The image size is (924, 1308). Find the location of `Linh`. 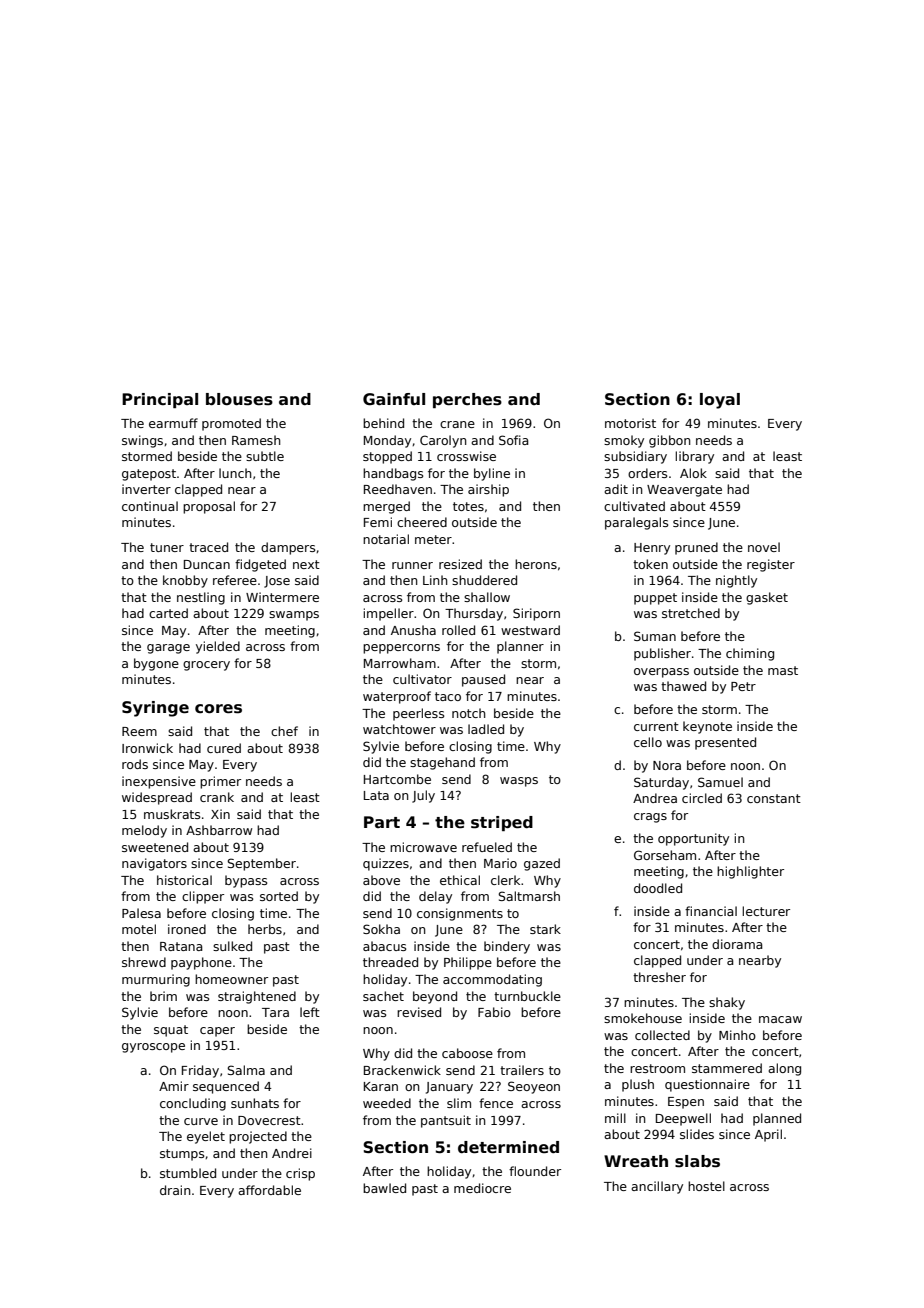

Linh is located at coordinates (435, 580).
